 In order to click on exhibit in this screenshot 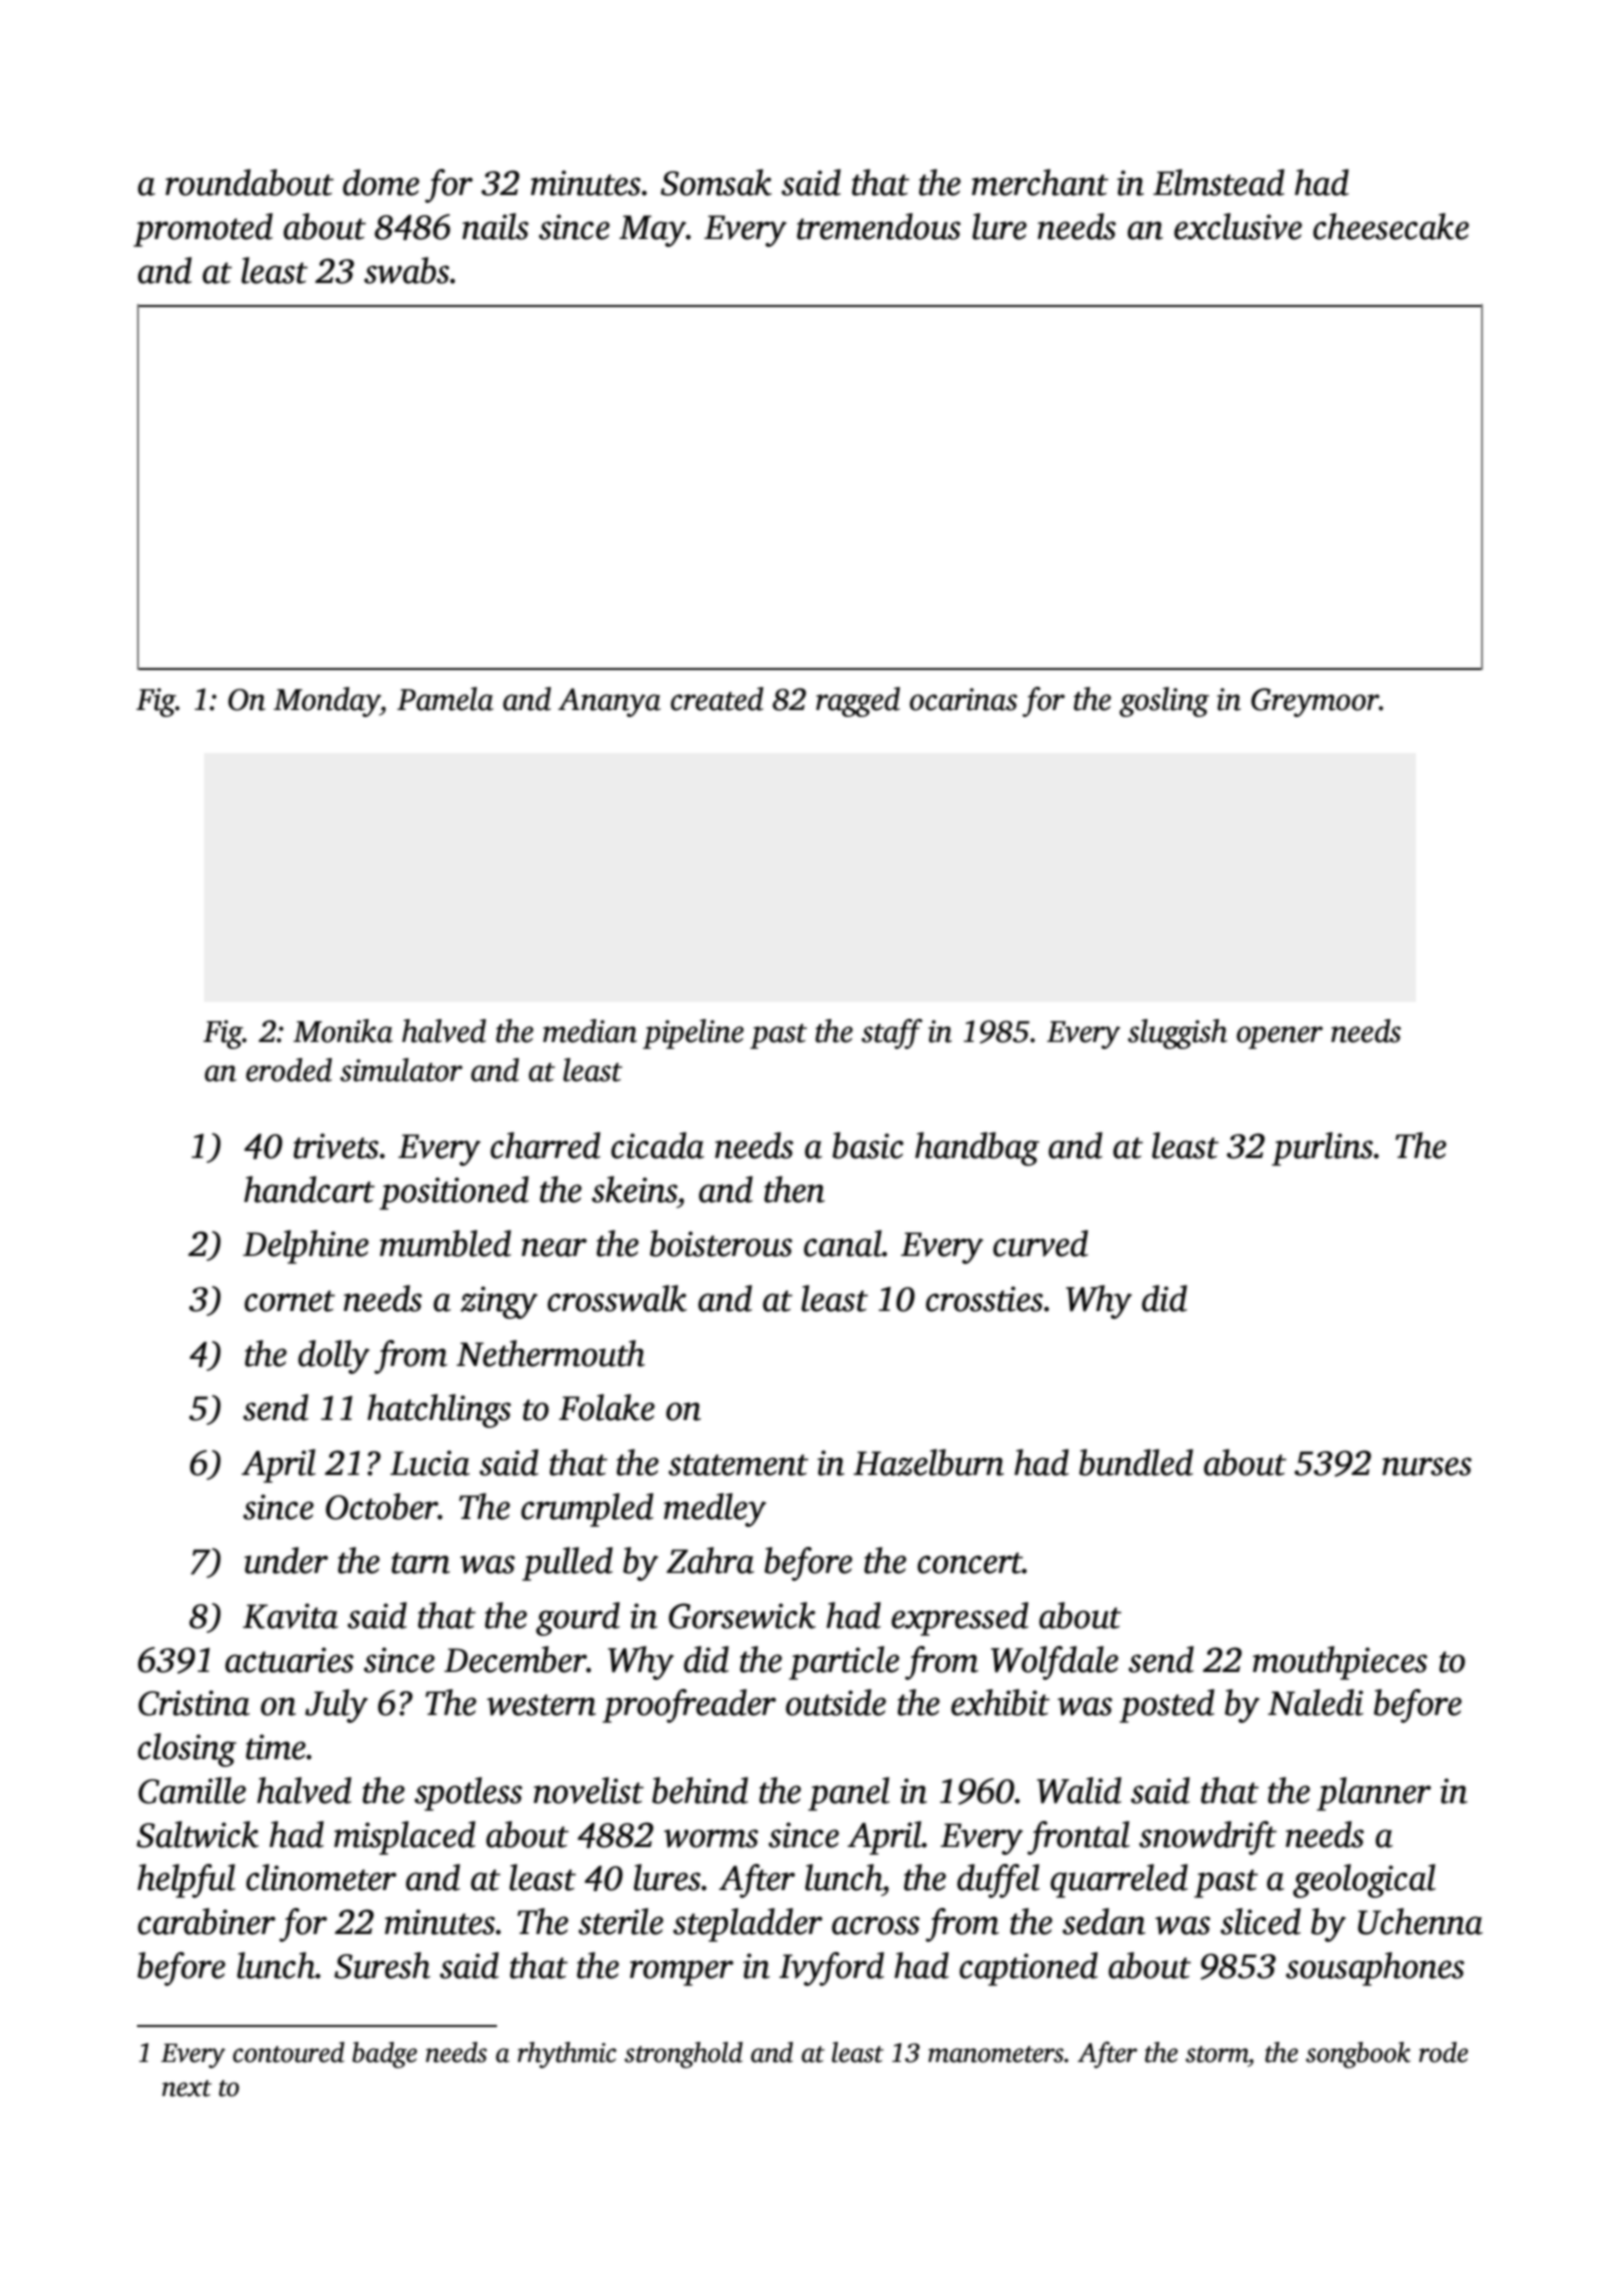, I will do `click(1000, 1702)`.
